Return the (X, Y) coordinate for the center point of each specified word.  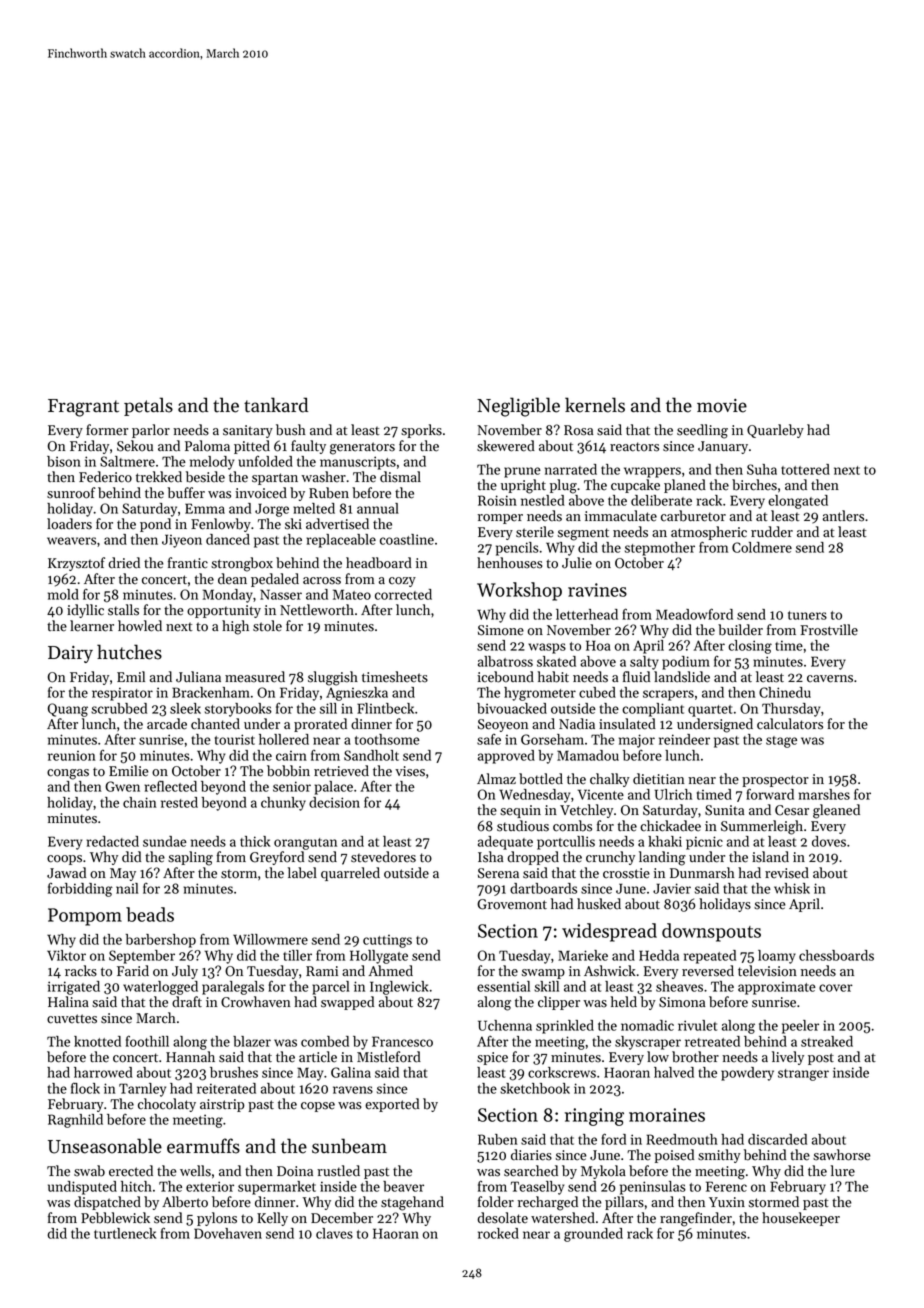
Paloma (207, 446)
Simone (501, 630)
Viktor (66, 955)
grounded (593, 1235)
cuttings (387, 941)
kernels (595, 405)
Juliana (198, 677)
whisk (792, 888)
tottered (805, 469)
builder (740, 630)
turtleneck (125, 1233)
